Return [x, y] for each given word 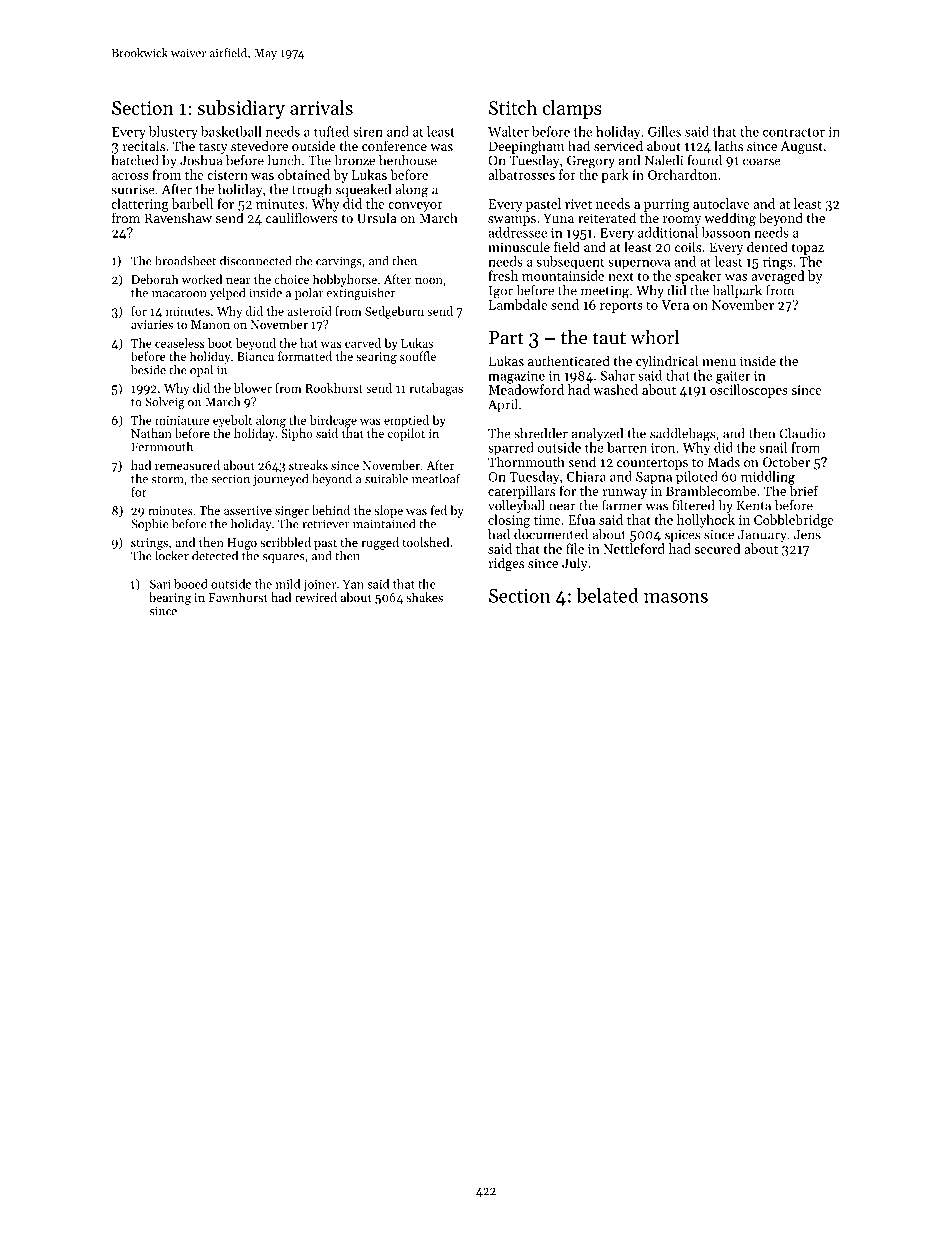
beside [148, 369]
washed [615, 389]
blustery [173, 132]
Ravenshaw [178, 217]
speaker [698, 277]
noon [429, 281]
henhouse [408, 160]
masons [676, 598]
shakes [424, 597]
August [802, 147]
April [503, 405]
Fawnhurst [238, 597]
